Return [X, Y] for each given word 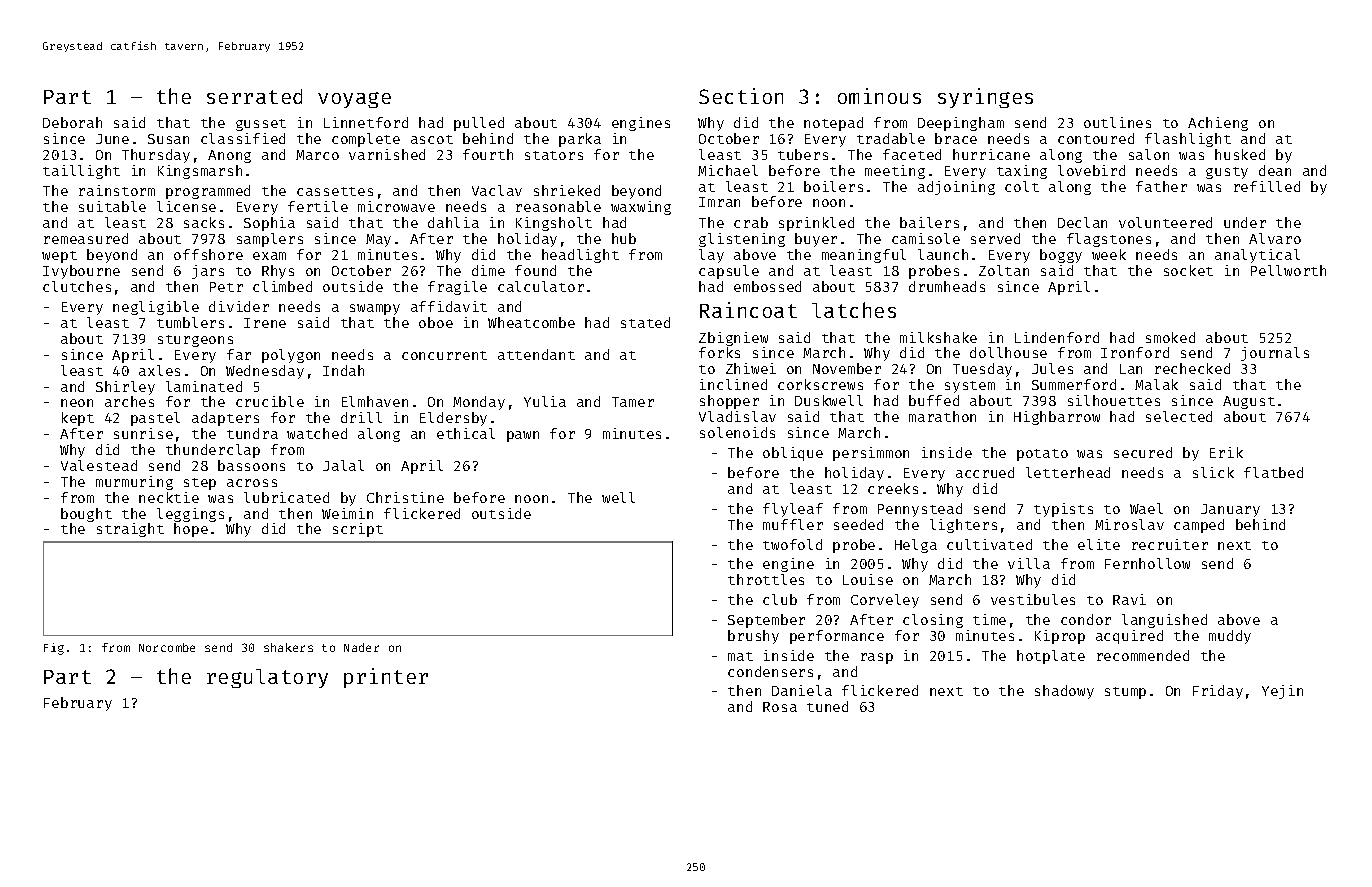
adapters [225, 419]
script [358, 530]
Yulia [545, 401]
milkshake [938, 337]
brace [956, 138]
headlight [580, 256]
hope [191, 530]
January [1230, 510]
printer [386, 678]
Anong [229, 156]
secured [1143, 452]
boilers [833, 186]
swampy [375, 309]
